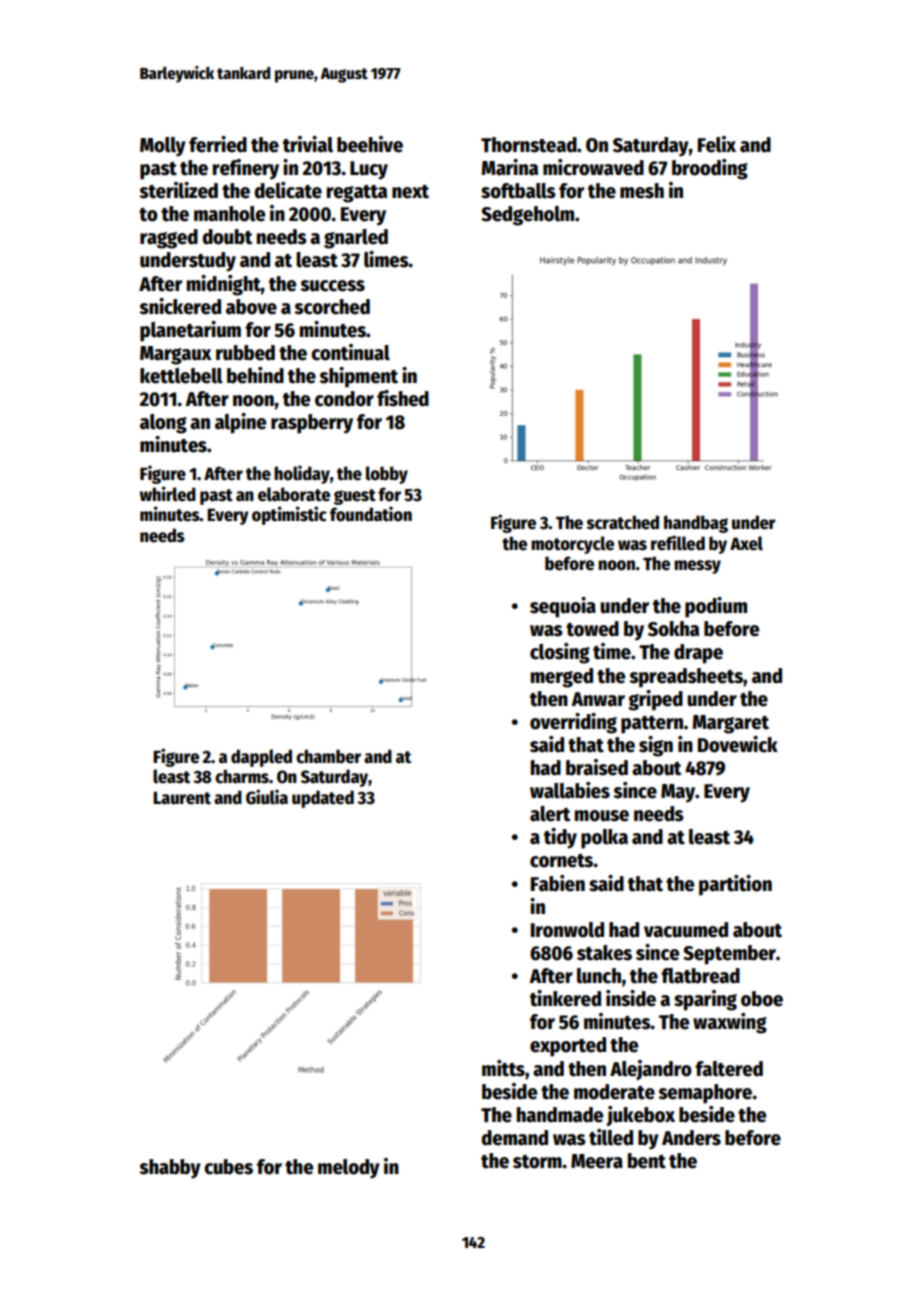  Describe the element at coordinates (514, 1138) in the screenshot. I see `demand` at that location.
